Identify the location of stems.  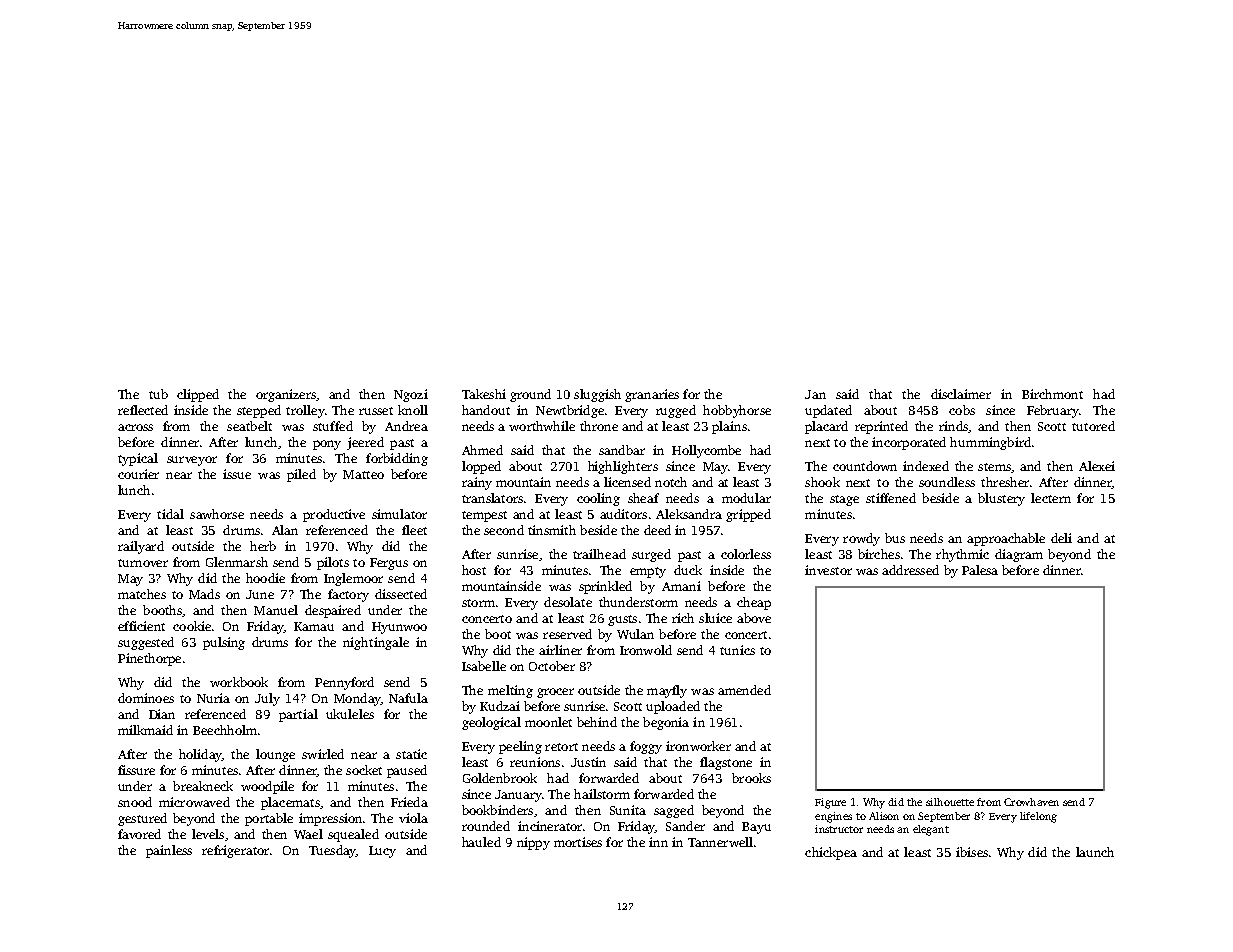
(994, 467).
